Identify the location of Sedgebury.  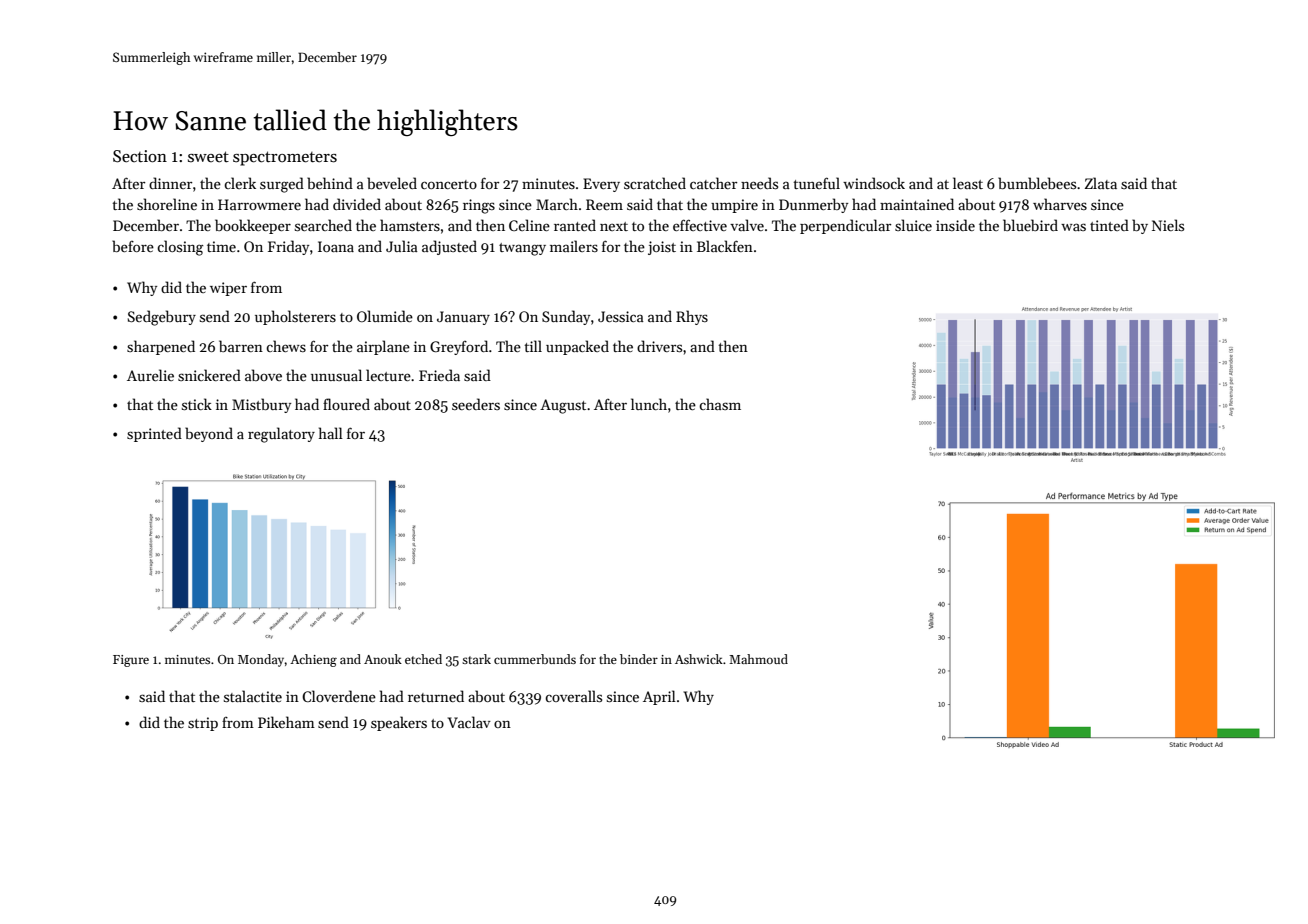
(162, 318).
